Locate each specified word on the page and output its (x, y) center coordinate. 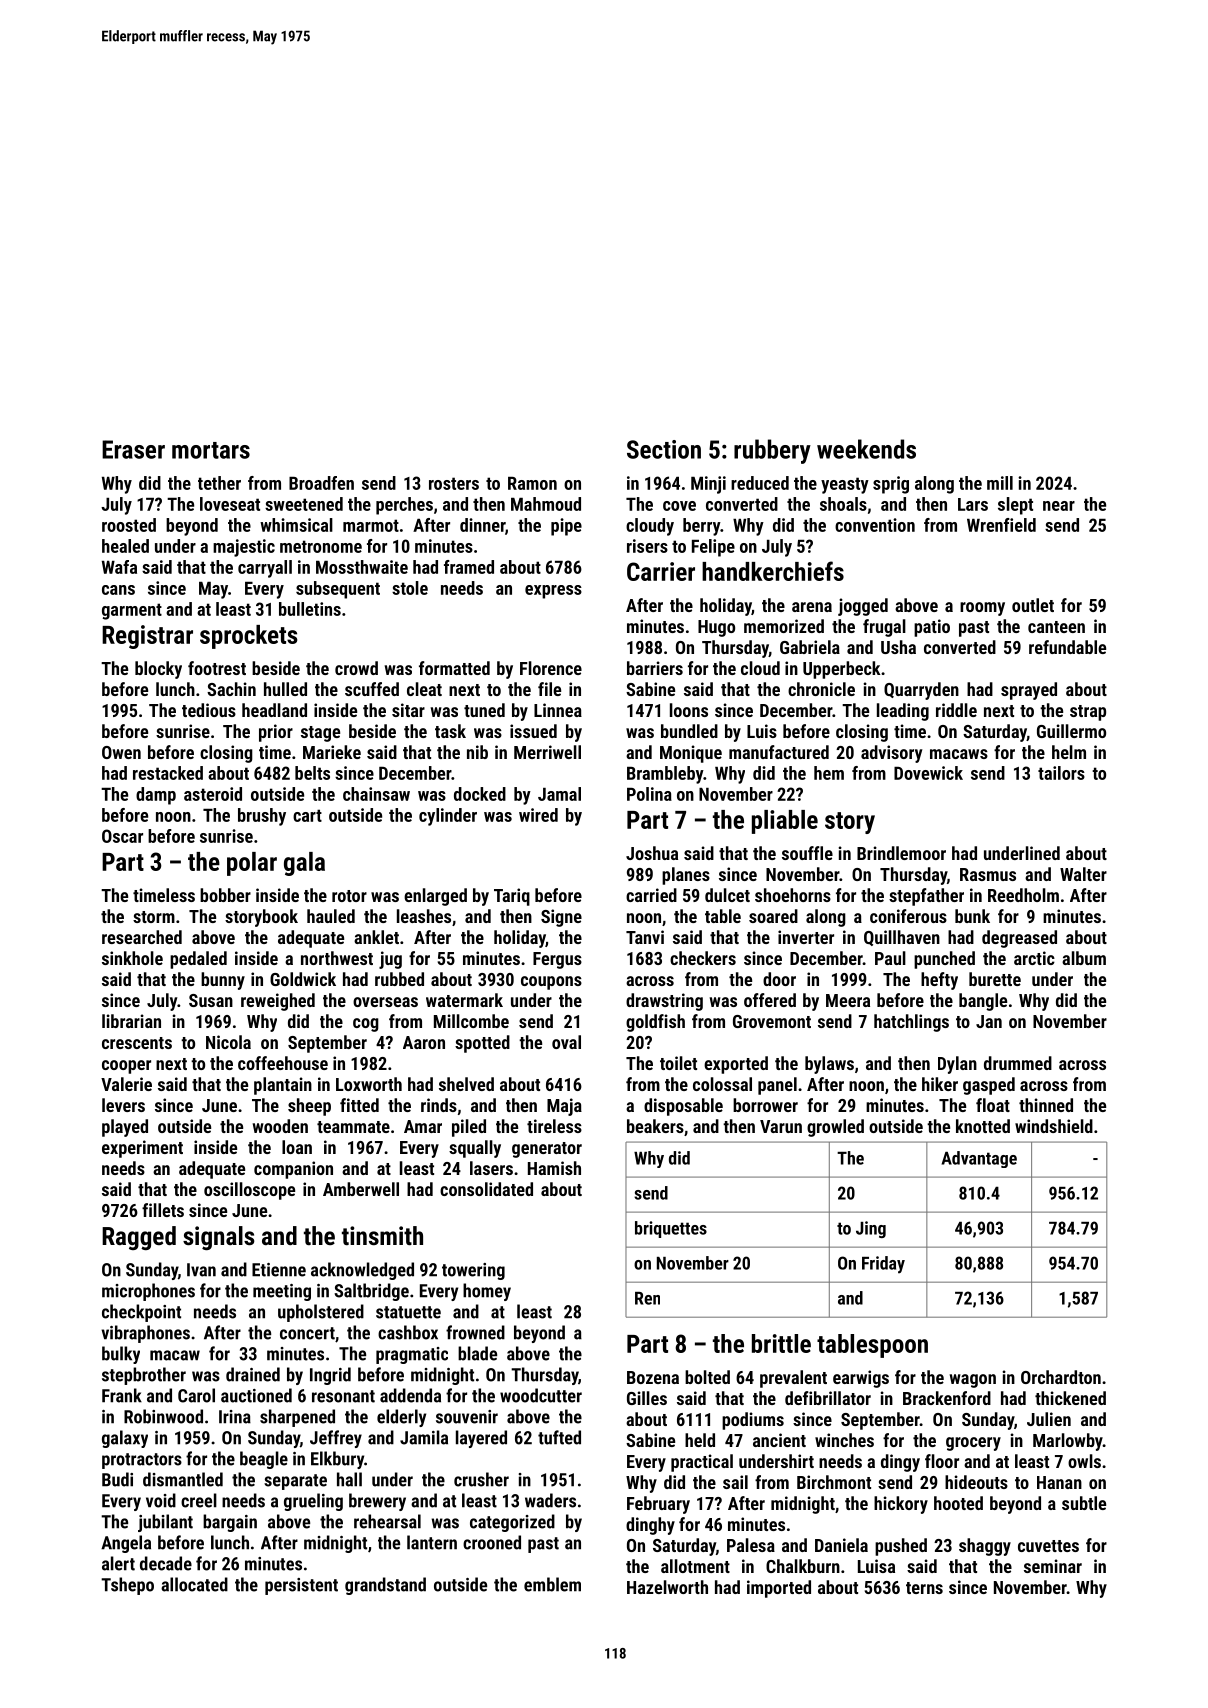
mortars (211, 450)
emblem (552, 1584)
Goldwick (303, 979)
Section (664, 449)
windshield (1054, 1126)
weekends (866, 449)
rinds (439, 1105)
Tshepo (127, 1586)
